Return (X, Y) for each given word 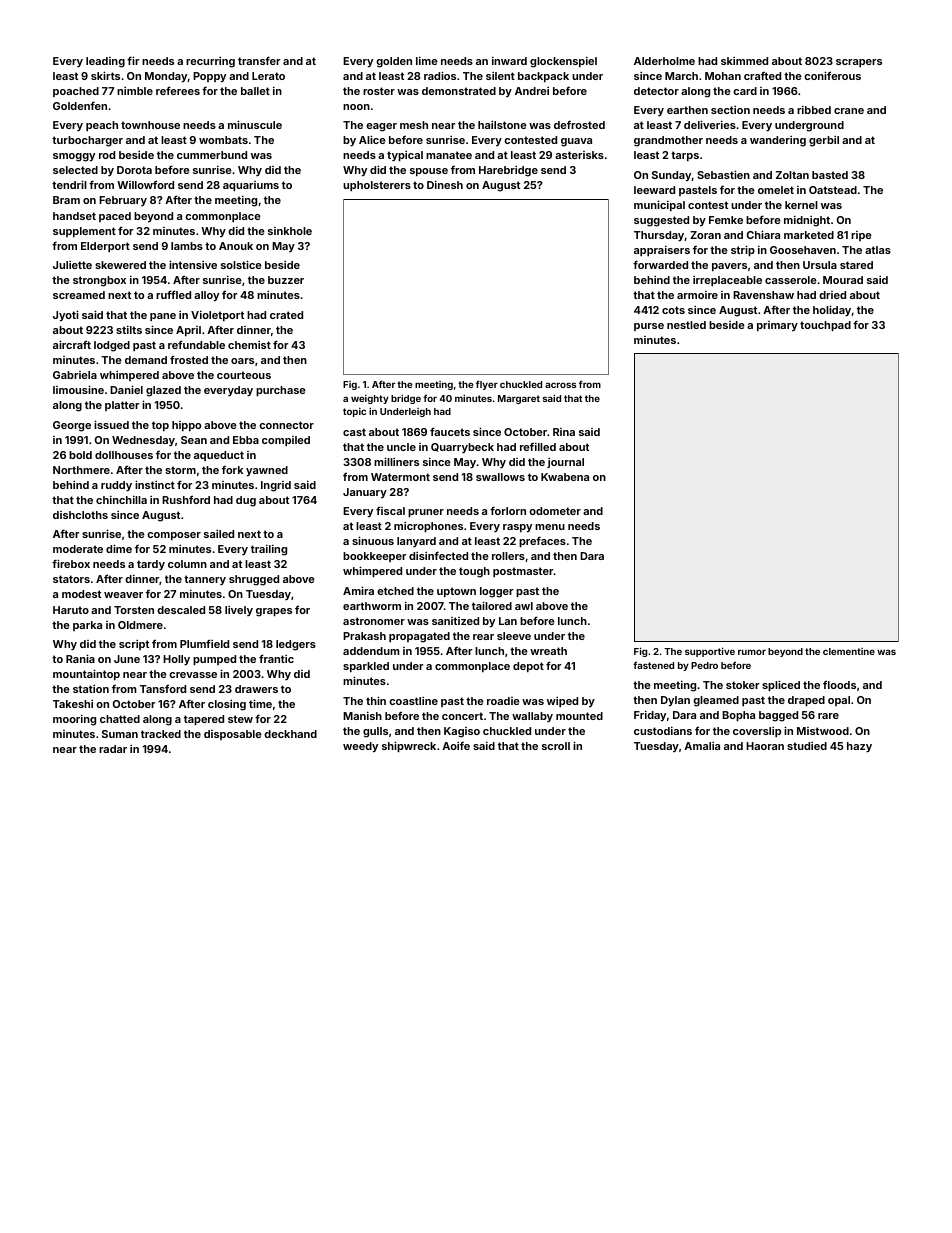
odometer (555, 511)
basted (830, 175)
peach (102, 126)
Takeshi (73, 703)
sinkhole (290, 231)
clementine (849, 651)
